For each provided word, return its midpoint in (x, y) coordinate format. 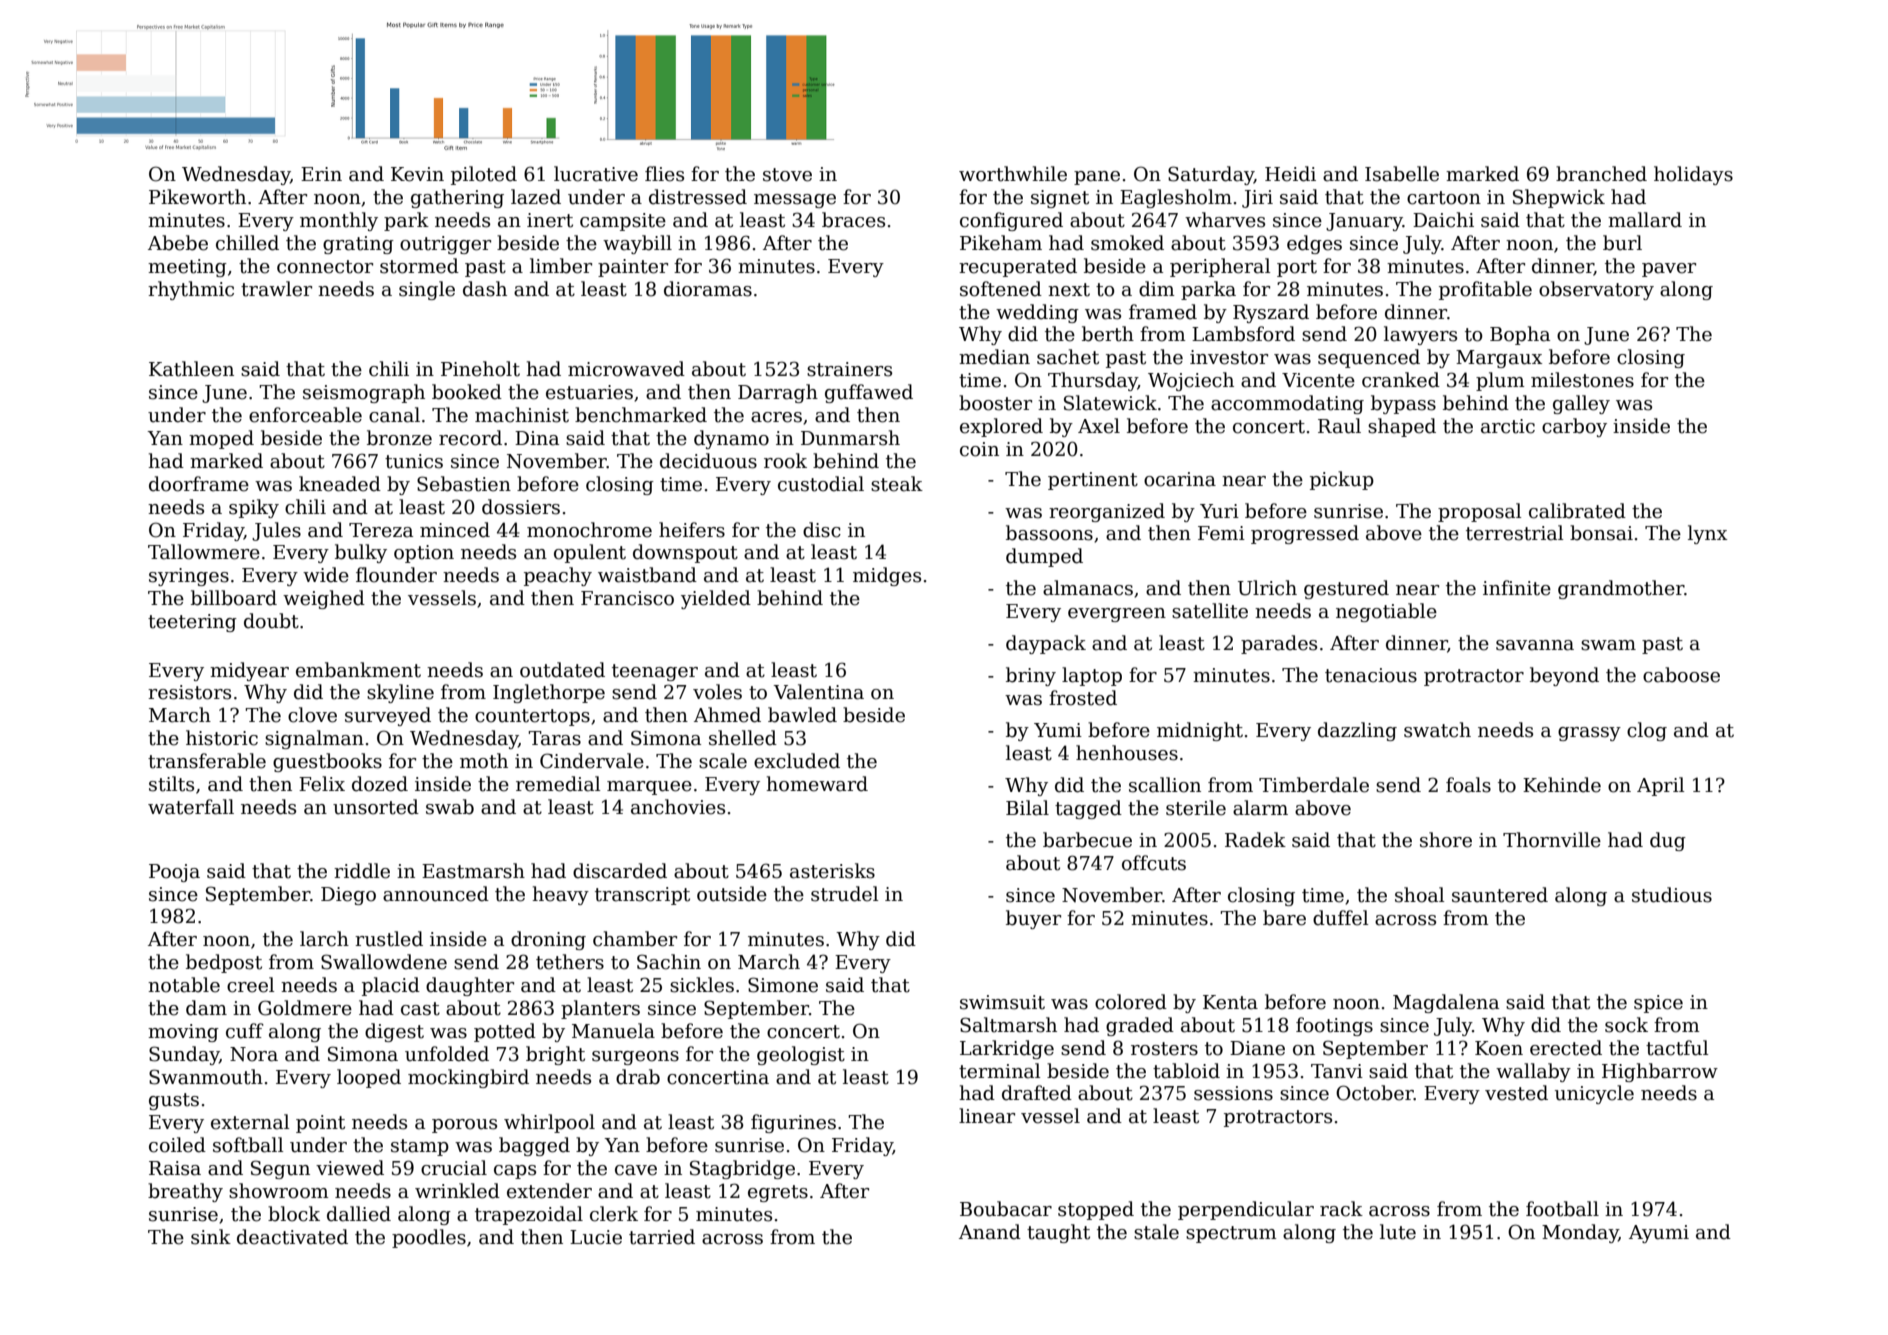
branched (1601, 174)
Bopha (1520, 335)
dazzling (1357, 731)
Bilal (1027, 808)
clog (1647, 731)
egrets (778, 1193)
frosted (1083, 698)
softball (248, 1145)
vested (1516, 1093)
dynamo (731, 439)
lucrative (596, 174)
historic (222, 738)
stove (787, 175)
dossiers (521, 507)
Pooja (174, 873)
